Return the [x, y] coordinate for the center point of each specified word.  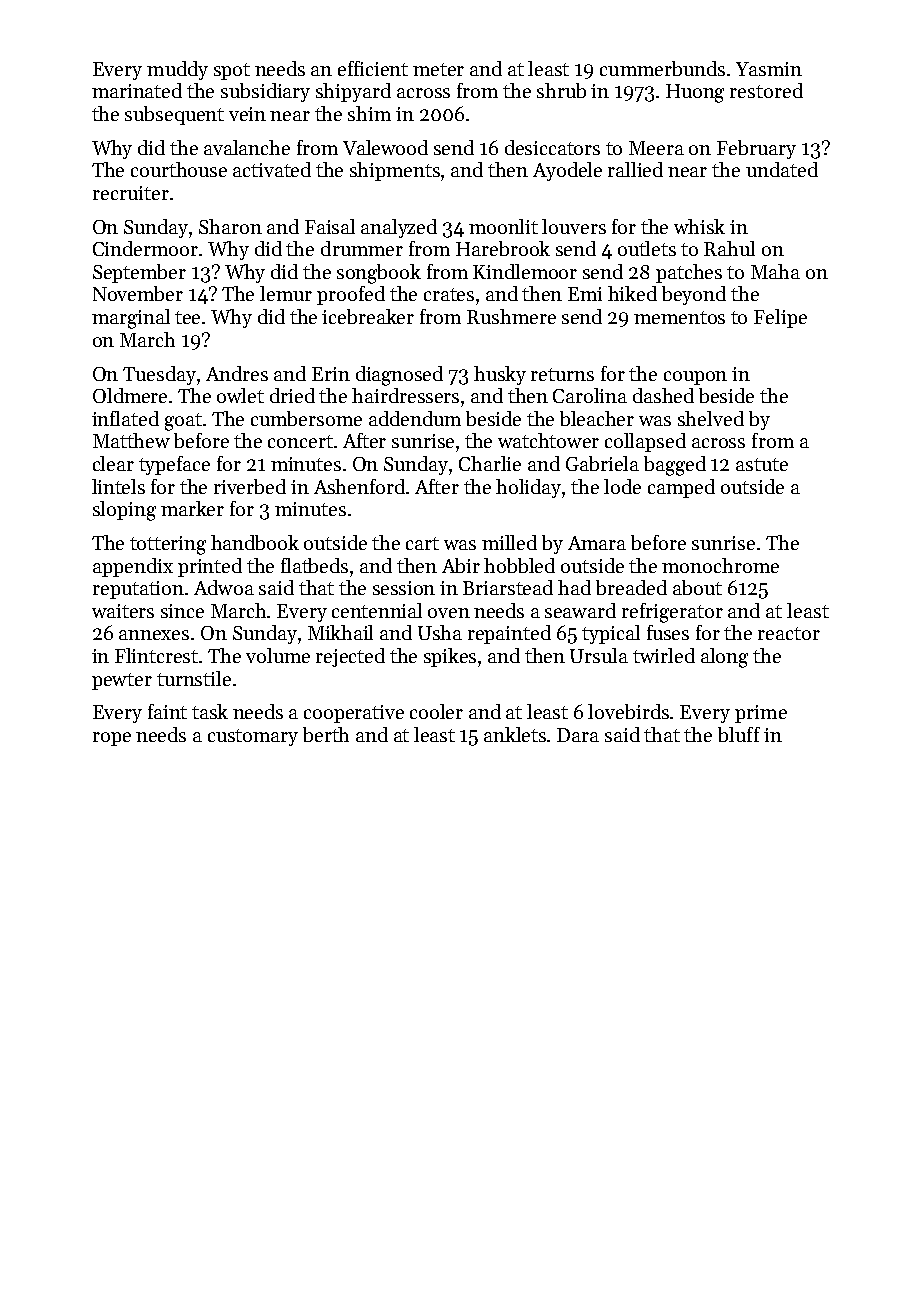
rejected [350, 657]
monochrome [720, 565]
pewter [122, 681]
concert [300, 441]
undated [782, 169]
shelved [711, 418]
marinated [137, 90]
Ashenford [359, 486]
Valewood [385, 147]
